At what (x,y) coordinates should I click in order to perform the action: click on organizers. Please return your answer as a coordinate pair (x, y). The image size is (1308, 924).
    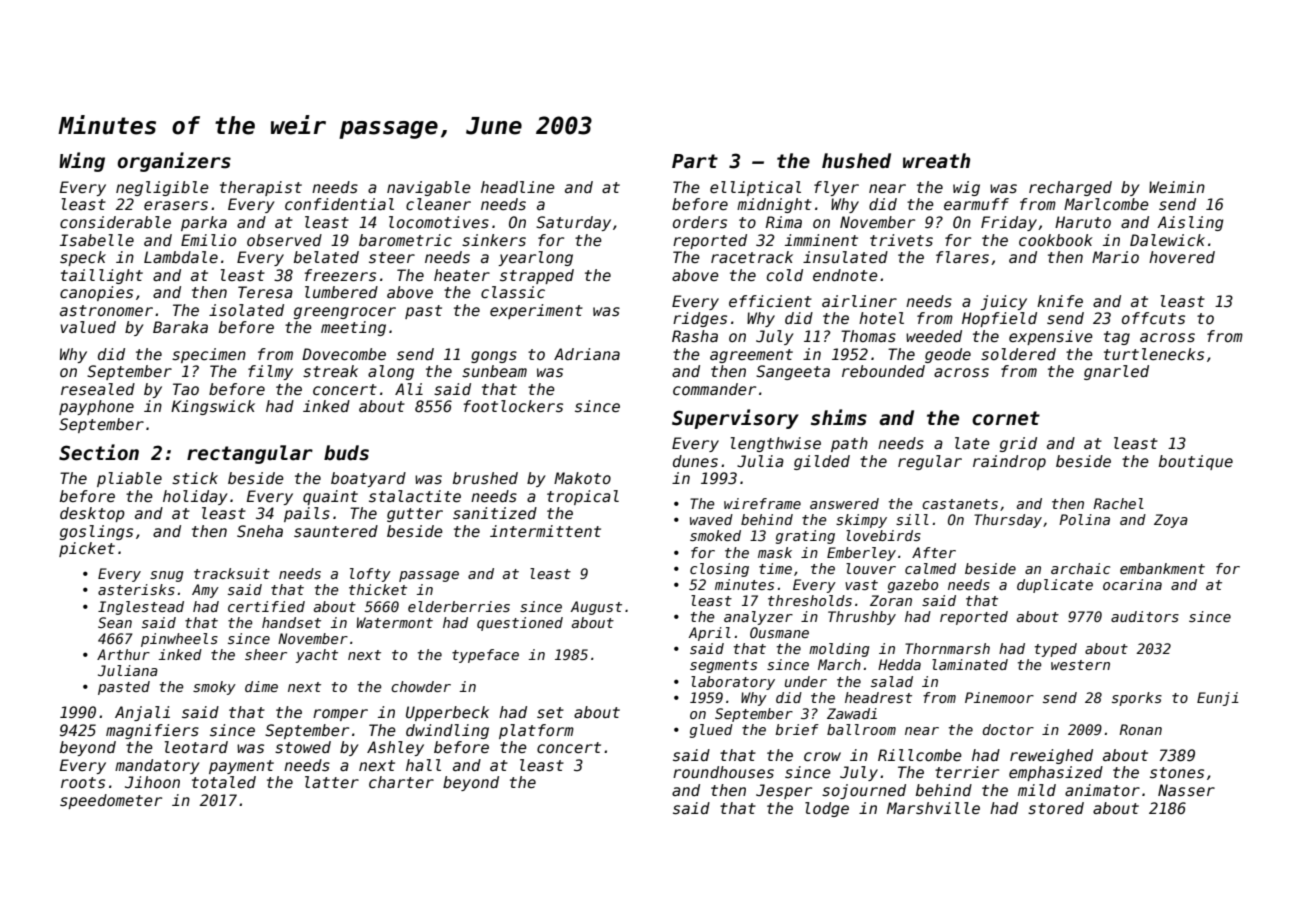
    Looking at the image, I should click on (174, 162).
